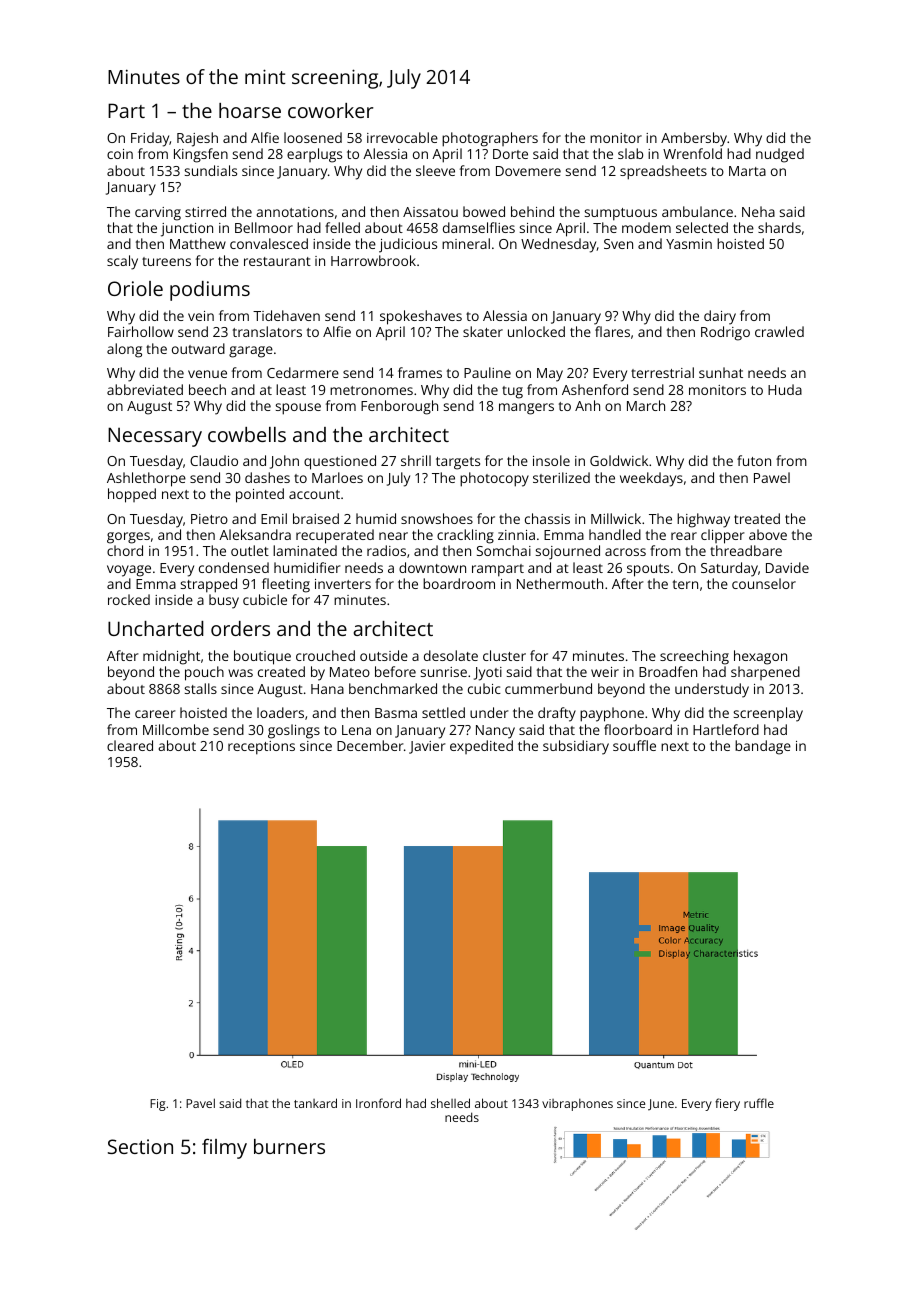 The image size is (924, 1308). What do you see at coordinates (155, 714) in the image?
I see `career` at bounding box center [155, 714].
